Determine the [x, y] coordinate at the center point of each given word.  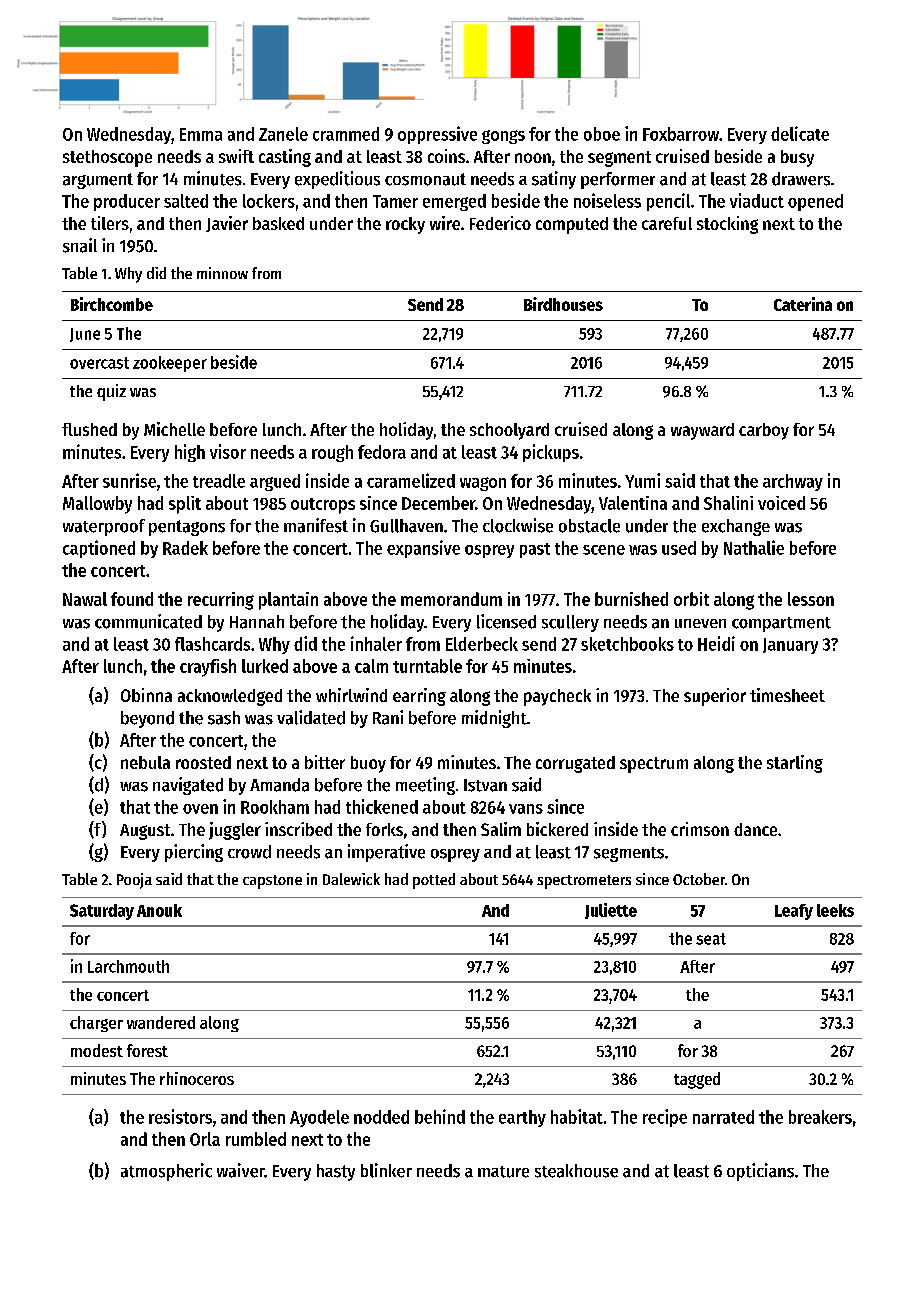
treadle [219, 481]
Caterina [803, 304]
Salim [501, 829]
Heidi [716, 643]
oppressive [437, 135]
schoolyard [509, 431]
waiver [241, 1170]
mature [503, 1172]
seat [711, 939]
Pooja [134, 881]
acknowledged [230, 697]
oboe [602, 134]
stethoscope [107, 158]
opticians [760, 1172]
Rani [388, 717]
